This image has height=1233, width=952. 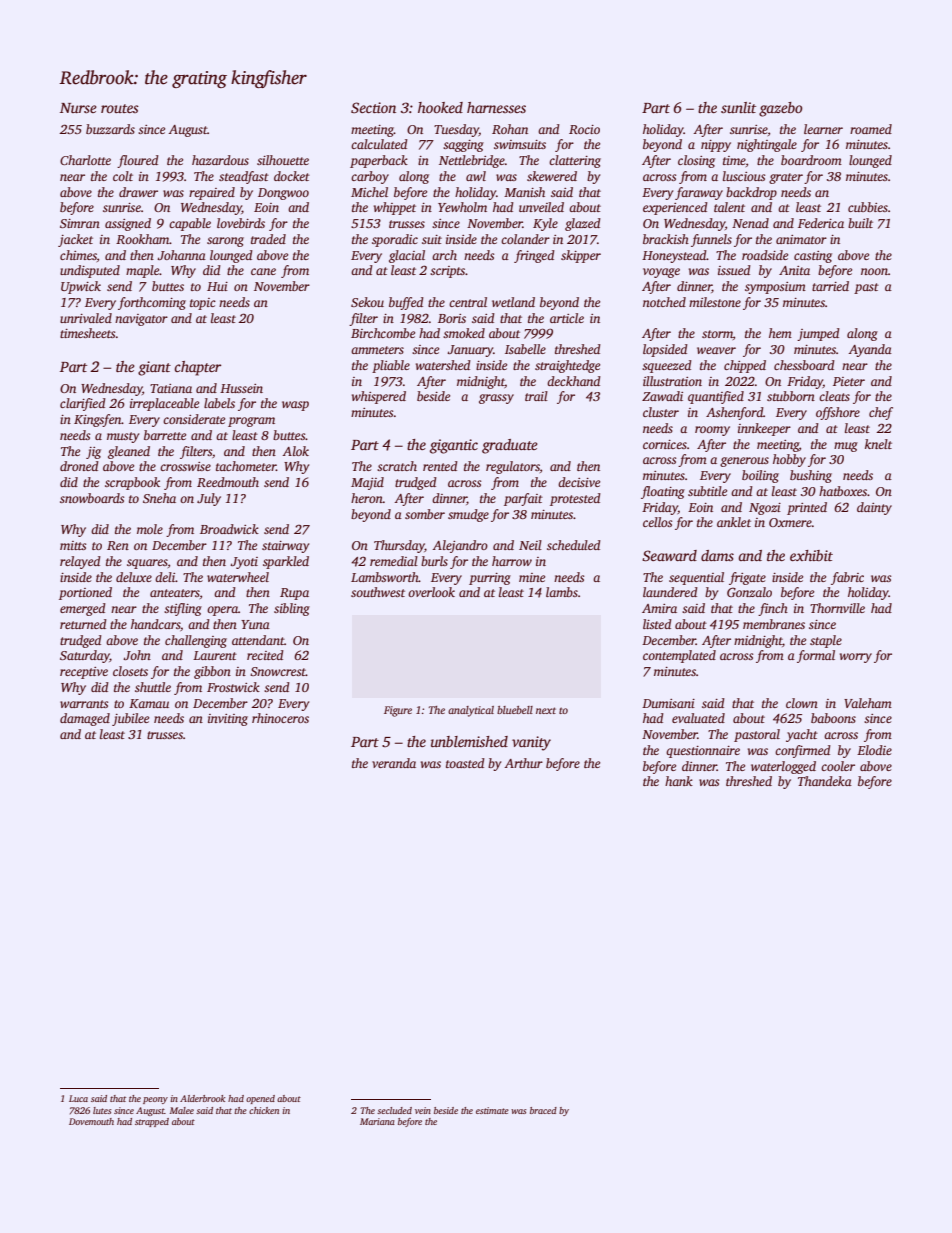 What do you see at coordinates (492, 1110) in the image?
I see `estimate` at bounding box center [492, 1110].
